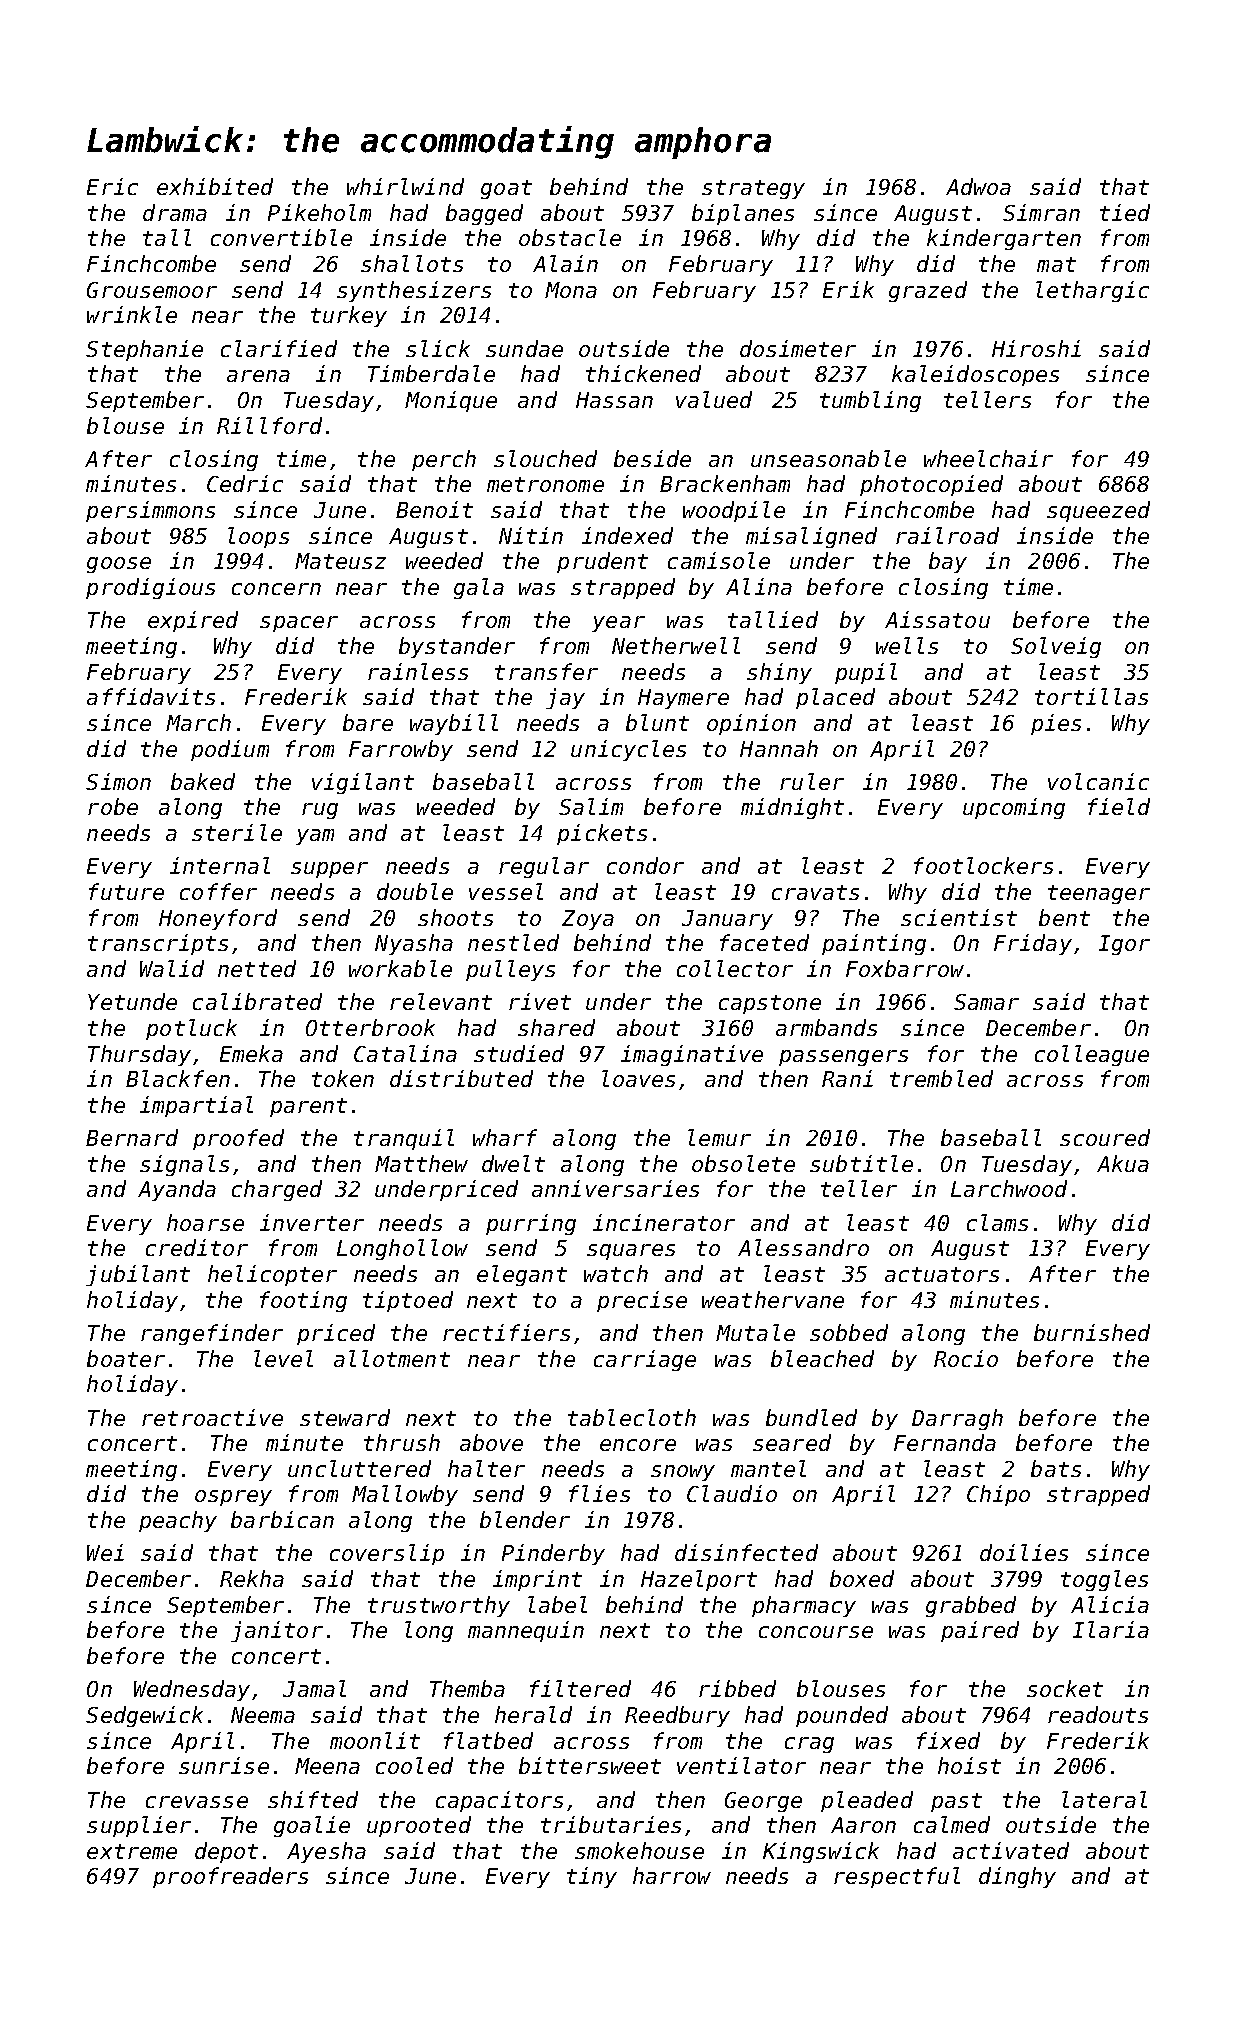 The height and width of the screenshot is (2037, 1237). I want to click on waybill, so click(454, 724).
